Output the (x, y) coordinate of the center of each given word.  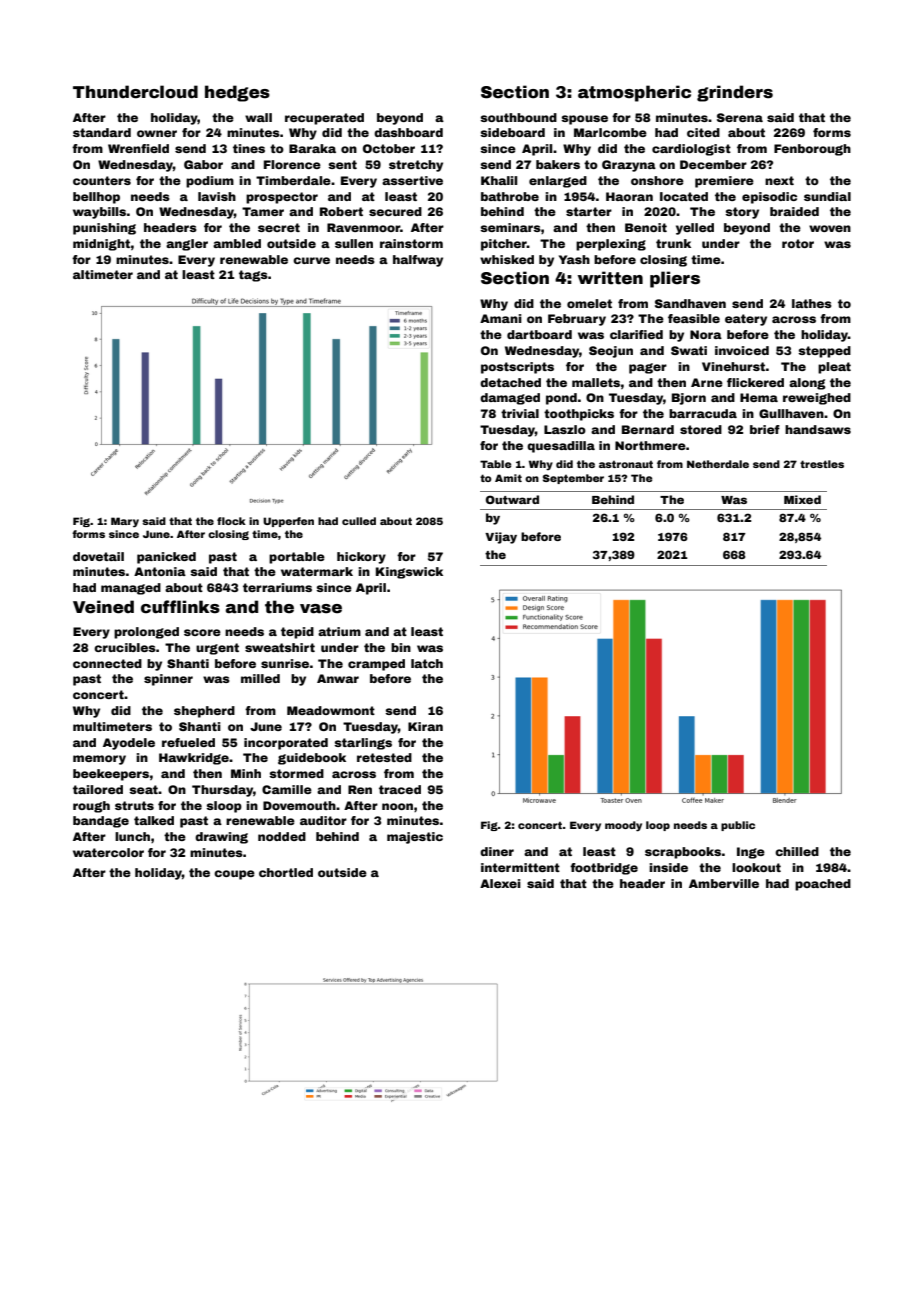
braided (794, 211)
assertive (412, 180)
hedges (237, 93)
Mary (125, 522)
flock (231, 521)
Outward (512, 499)
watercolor (108, 852)
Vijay (501, 538)
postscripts (517, 368)
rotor (798, 243)
